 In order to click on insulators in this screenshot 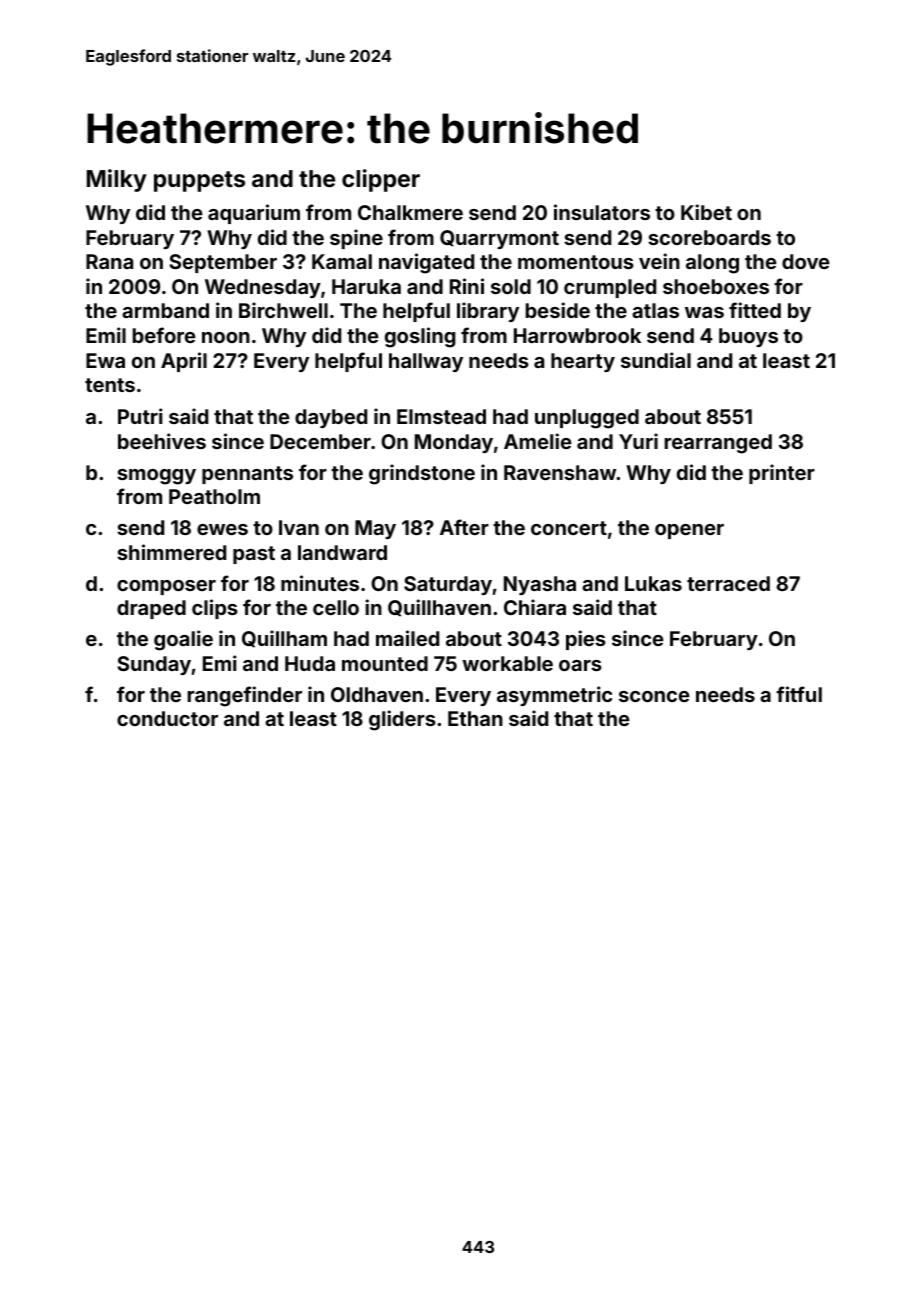, I will do `click(602, 212)`.
